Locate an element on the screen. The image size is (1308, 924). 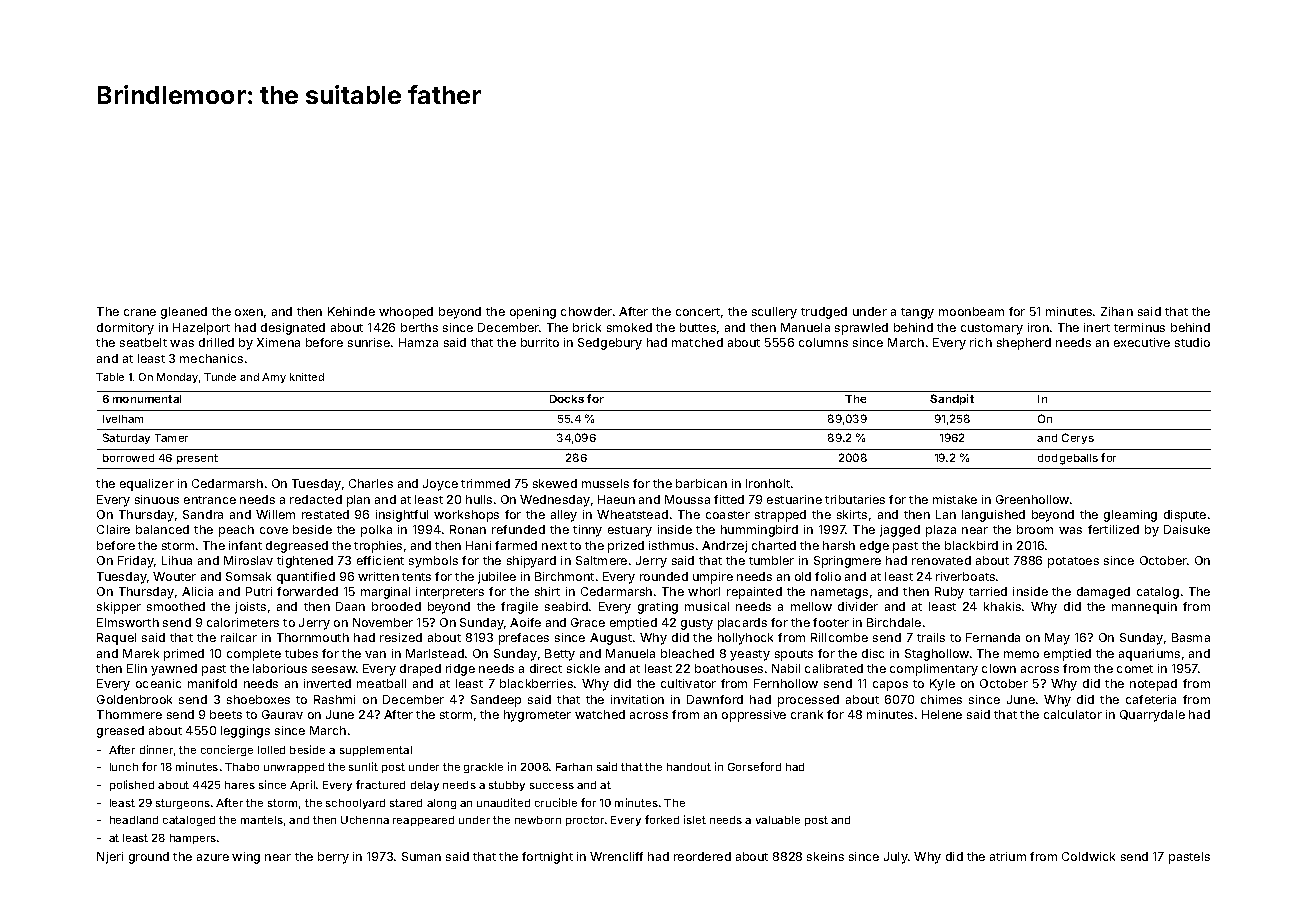
Quarrydale is located at coordinates (1152, 716).
